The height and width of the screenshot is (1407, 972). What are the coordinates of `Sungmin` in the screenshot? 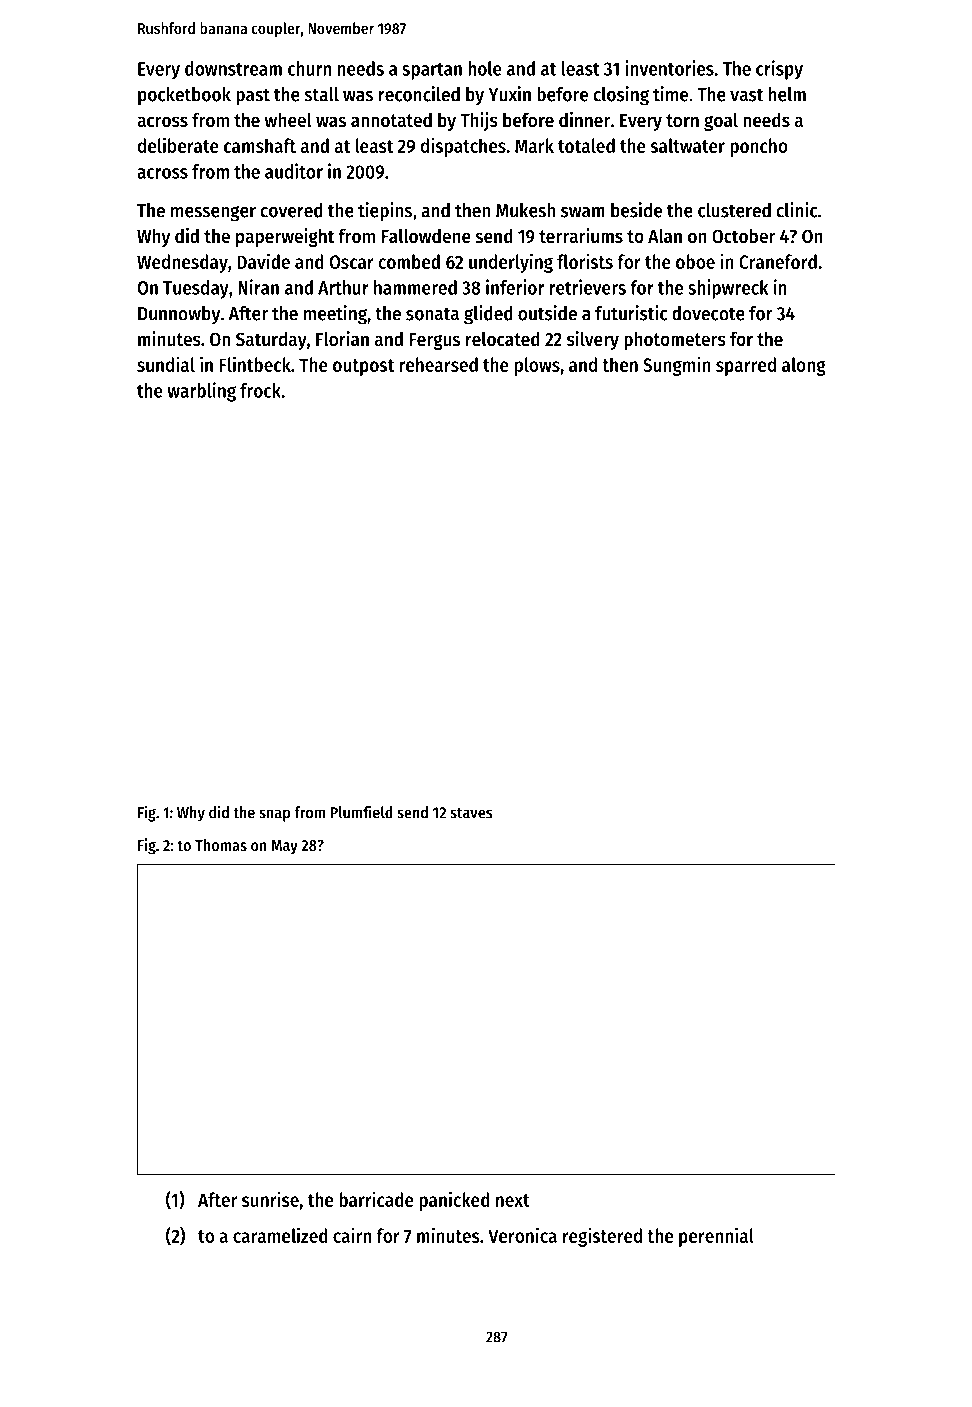 It's located at (677, 366).
